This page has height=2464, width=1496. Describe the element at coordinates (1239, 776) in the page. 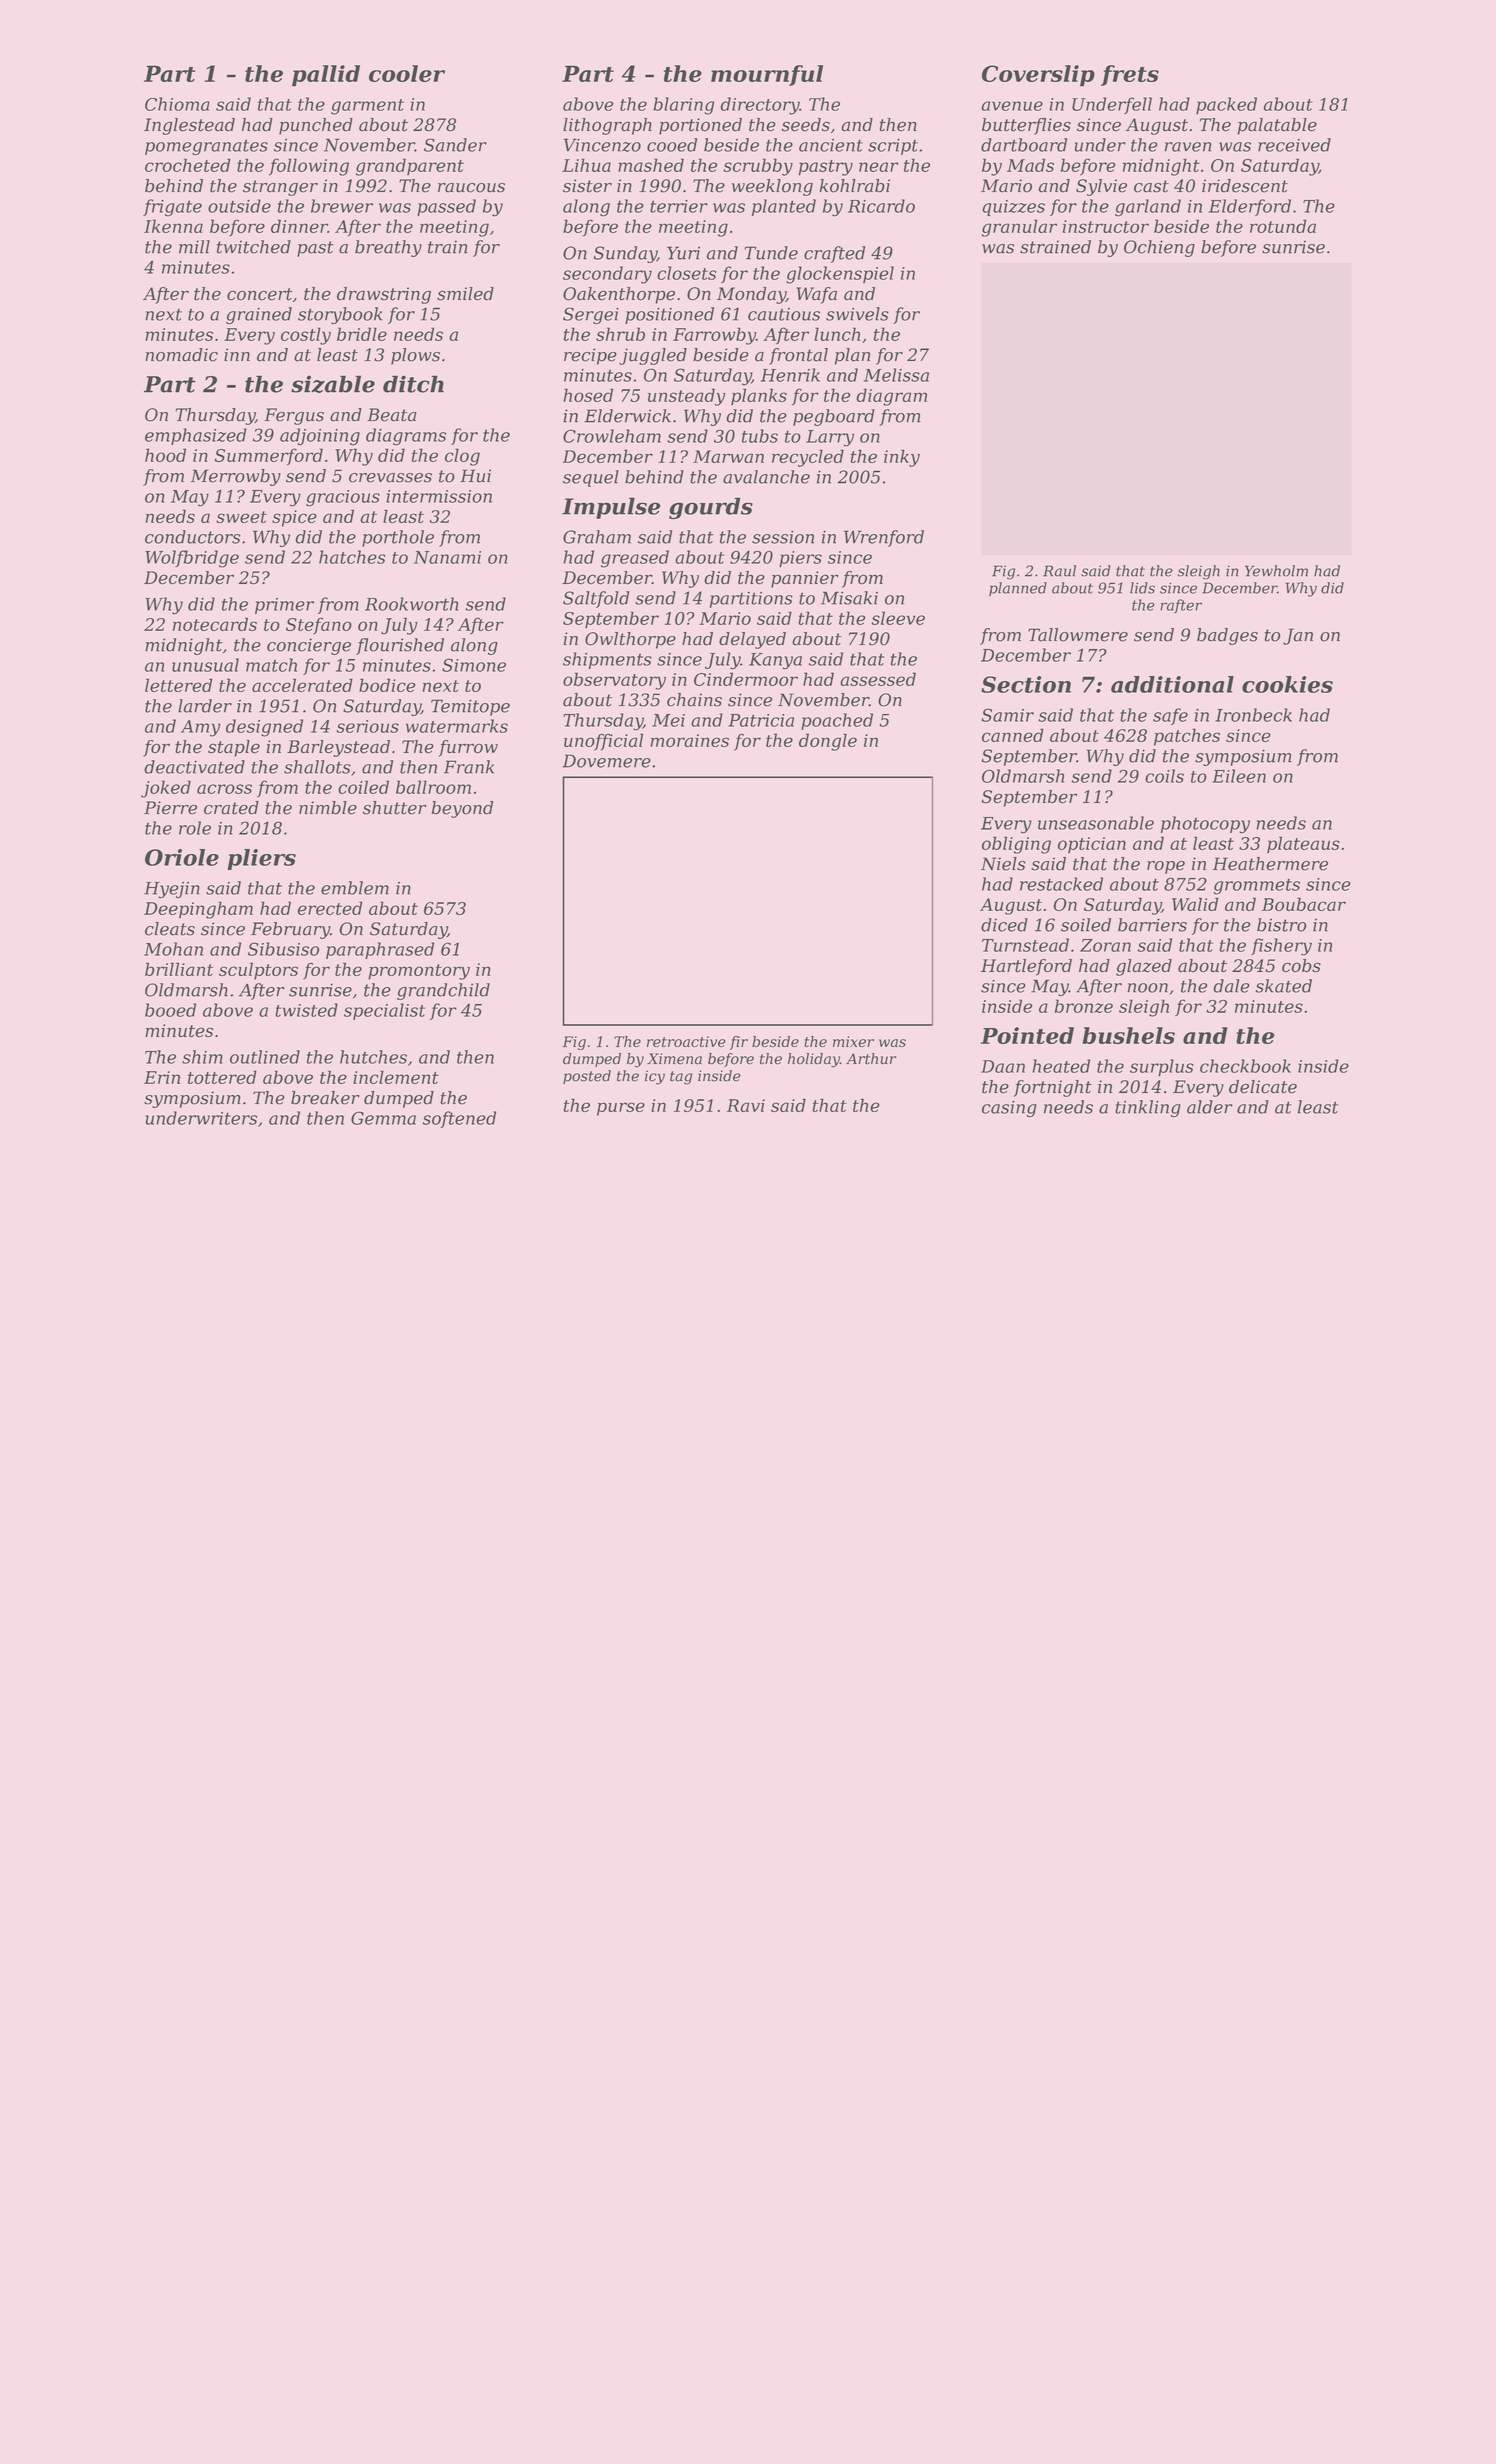

I see `Eileen` at that location.
